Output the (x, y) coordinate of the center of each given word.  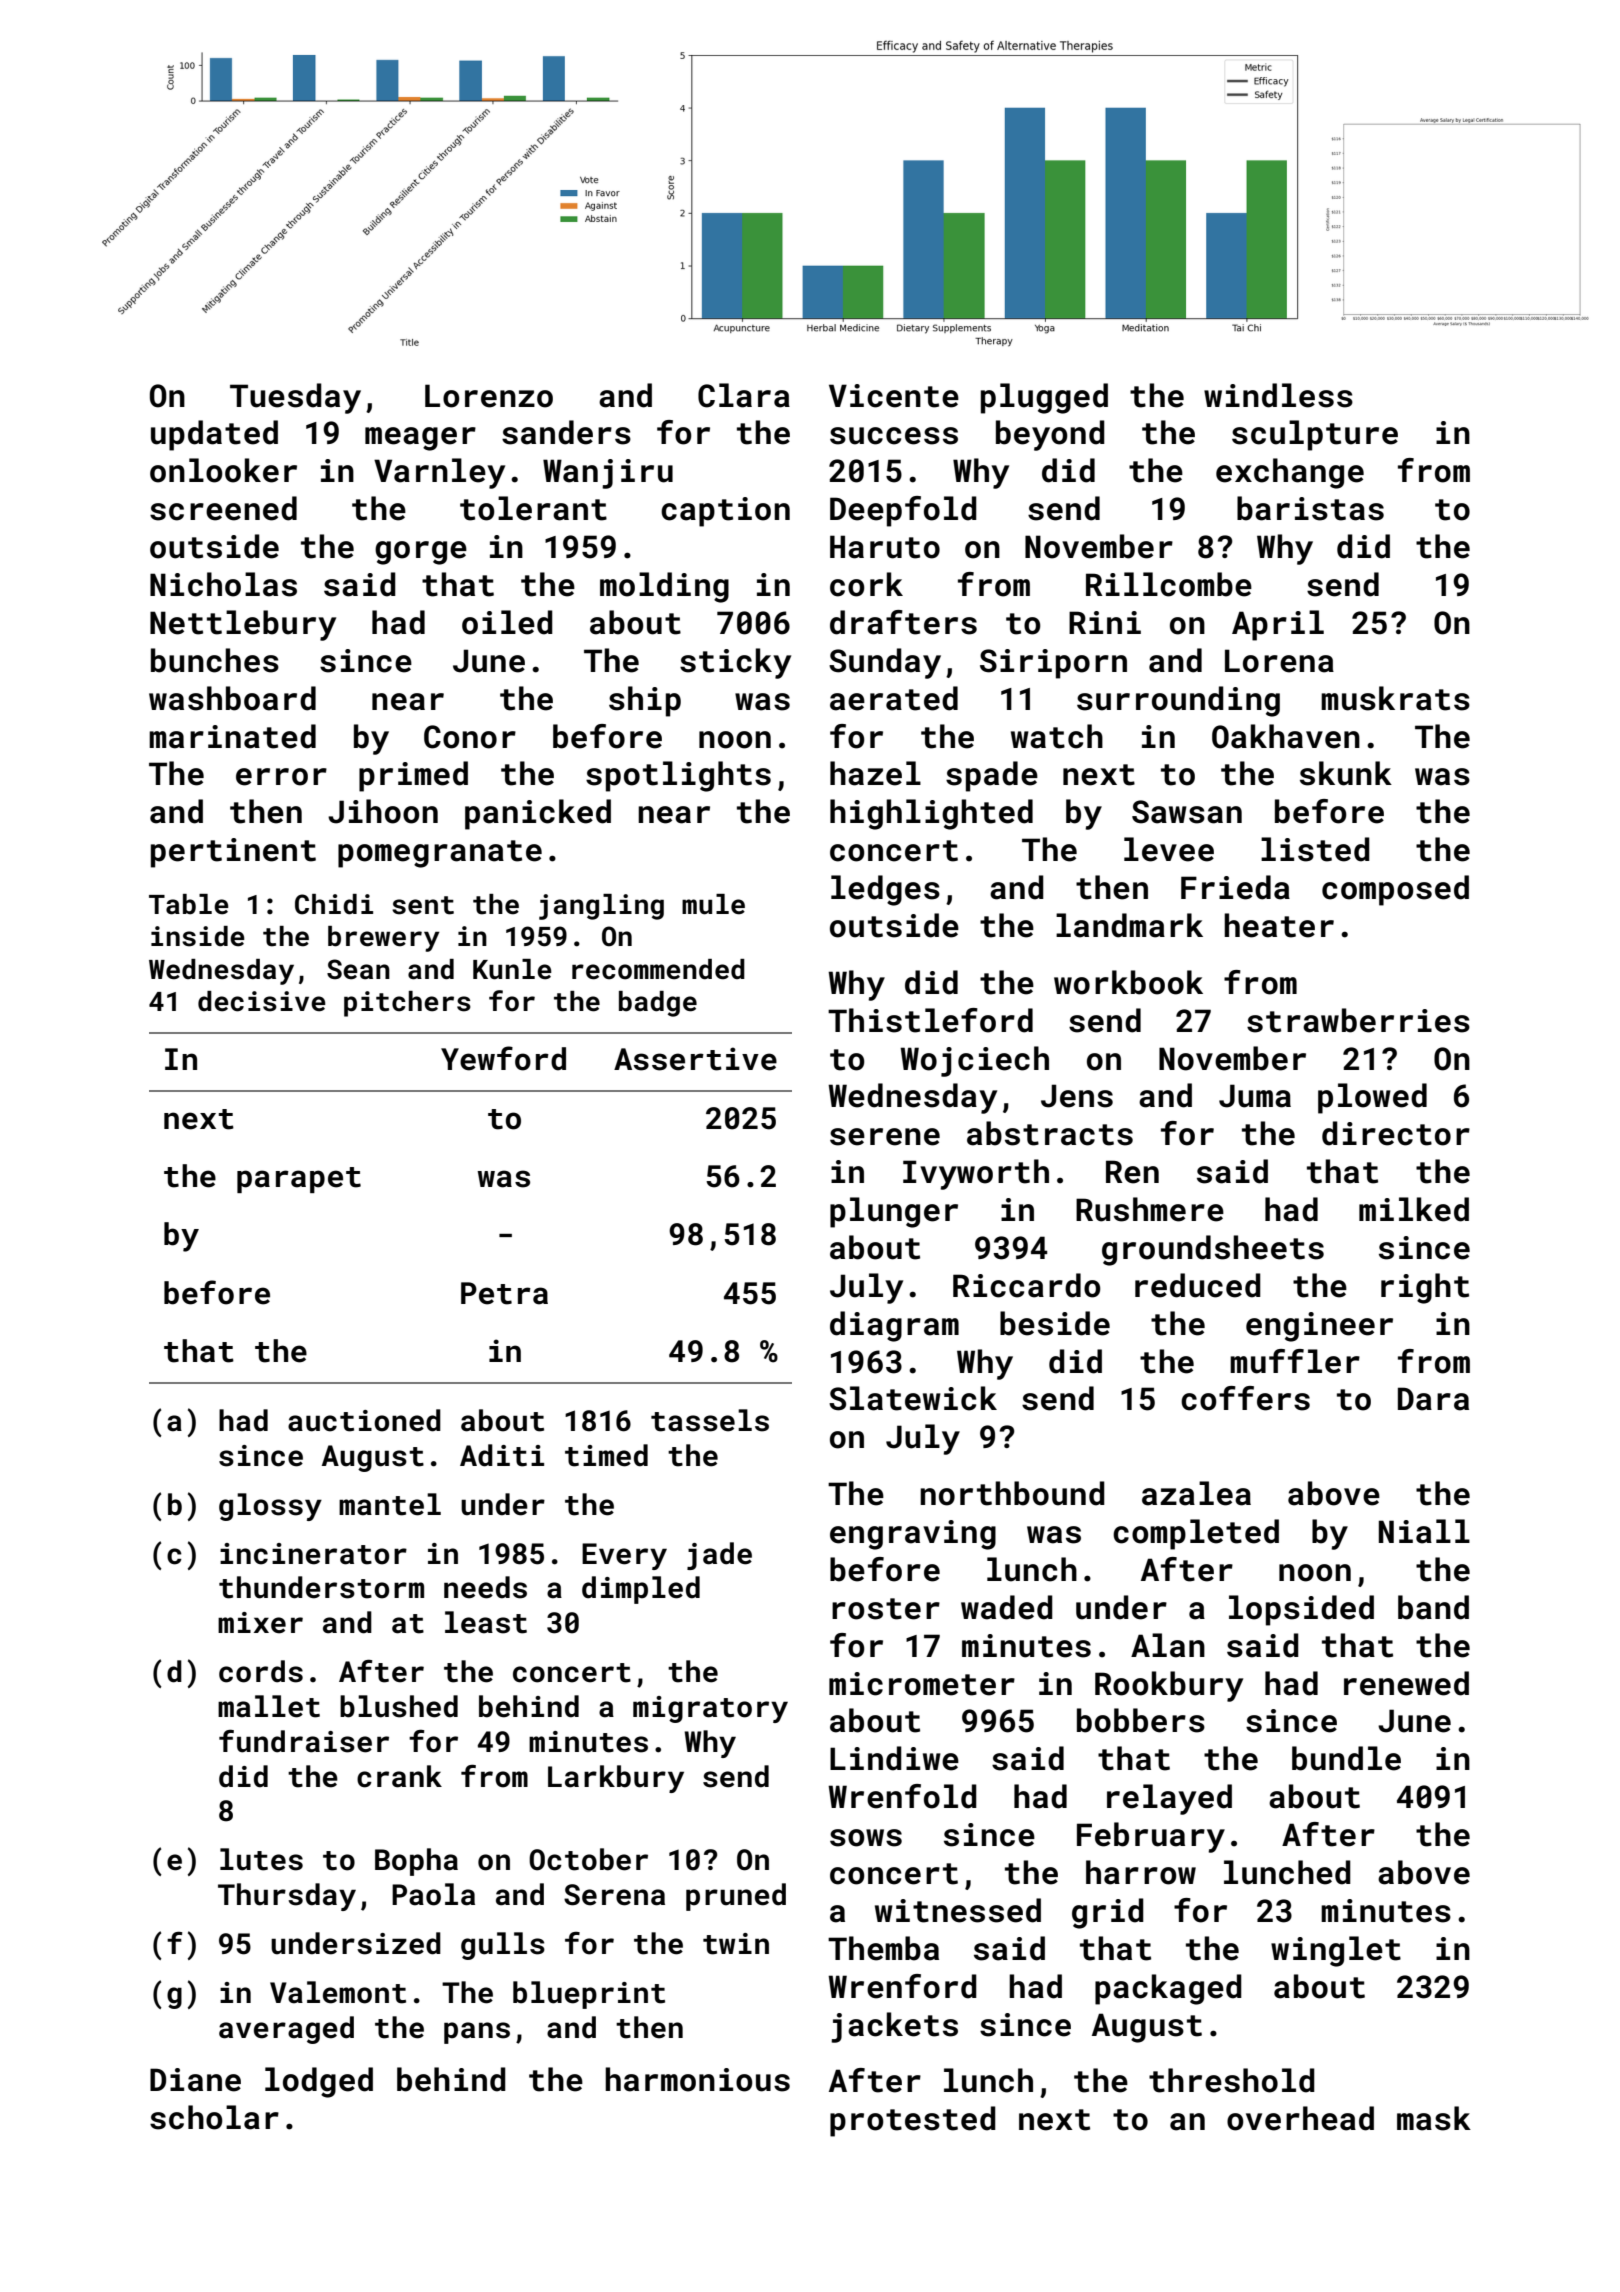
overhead (1300, 2118)
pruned (736, 1897)
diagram (894, 1326)
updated (214, 435)
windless (1278, 395)
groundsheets (1213, 1250)
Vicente (894, 396)
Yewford (503, 1058)
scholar (214, 2117)
